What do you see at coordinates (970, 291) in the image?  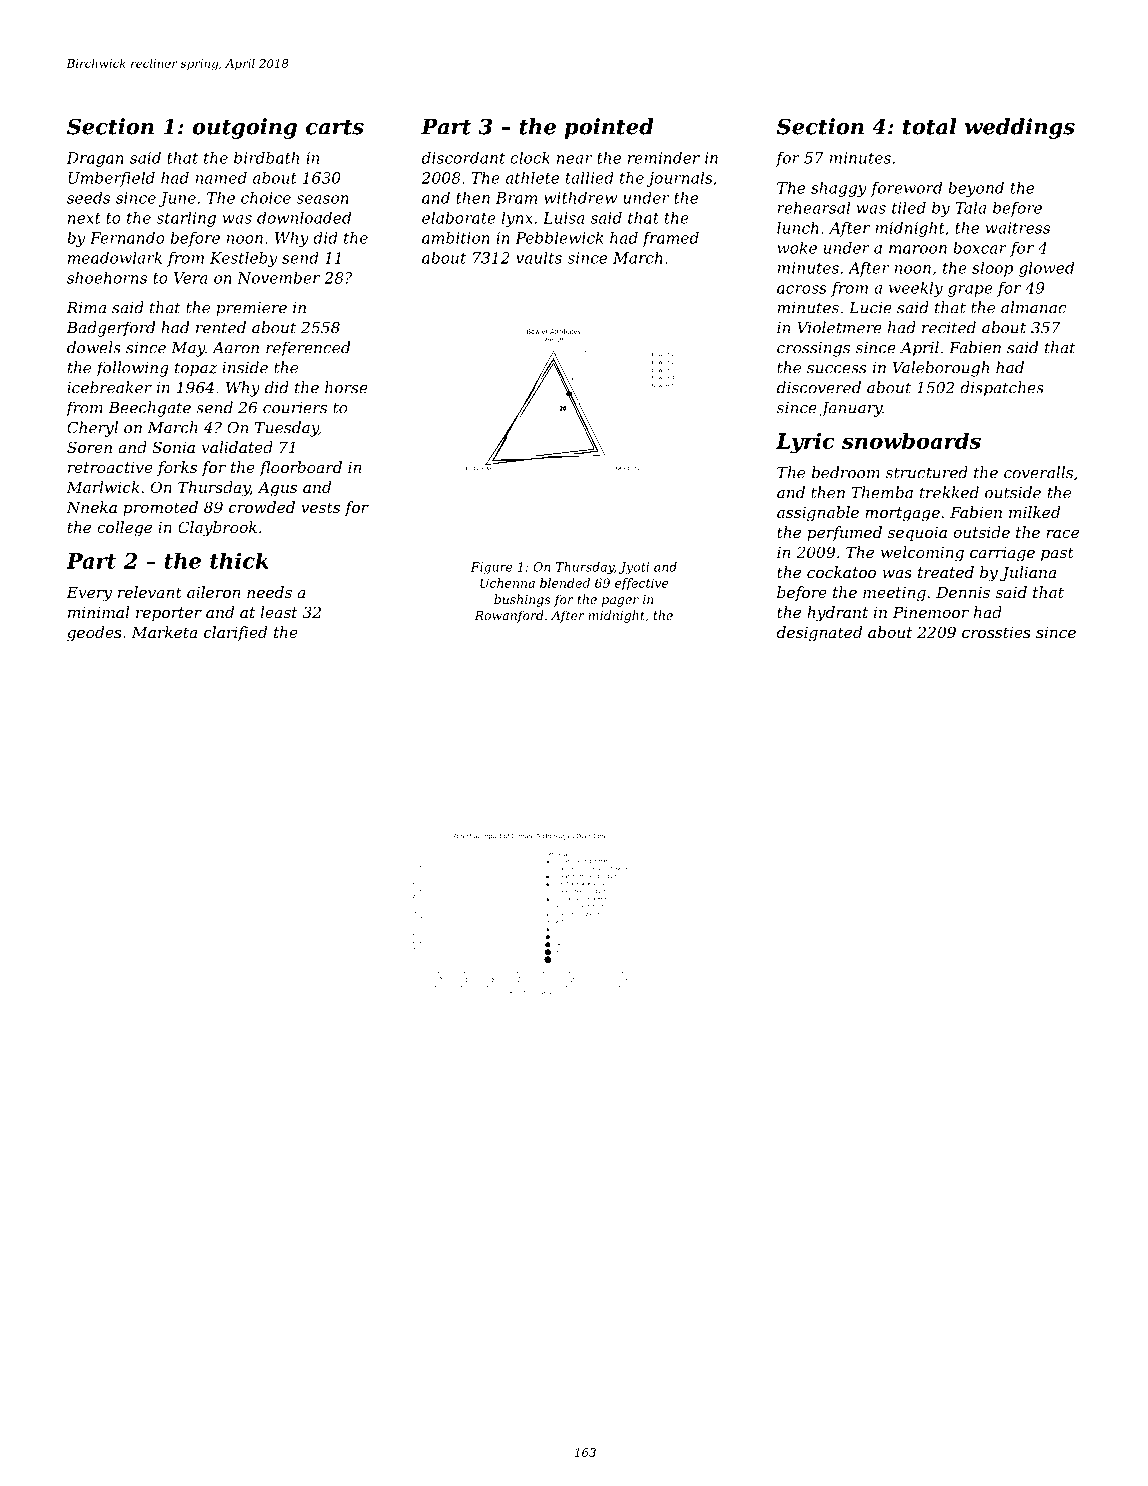 I see `grape` at bounding box center [970, 291].
